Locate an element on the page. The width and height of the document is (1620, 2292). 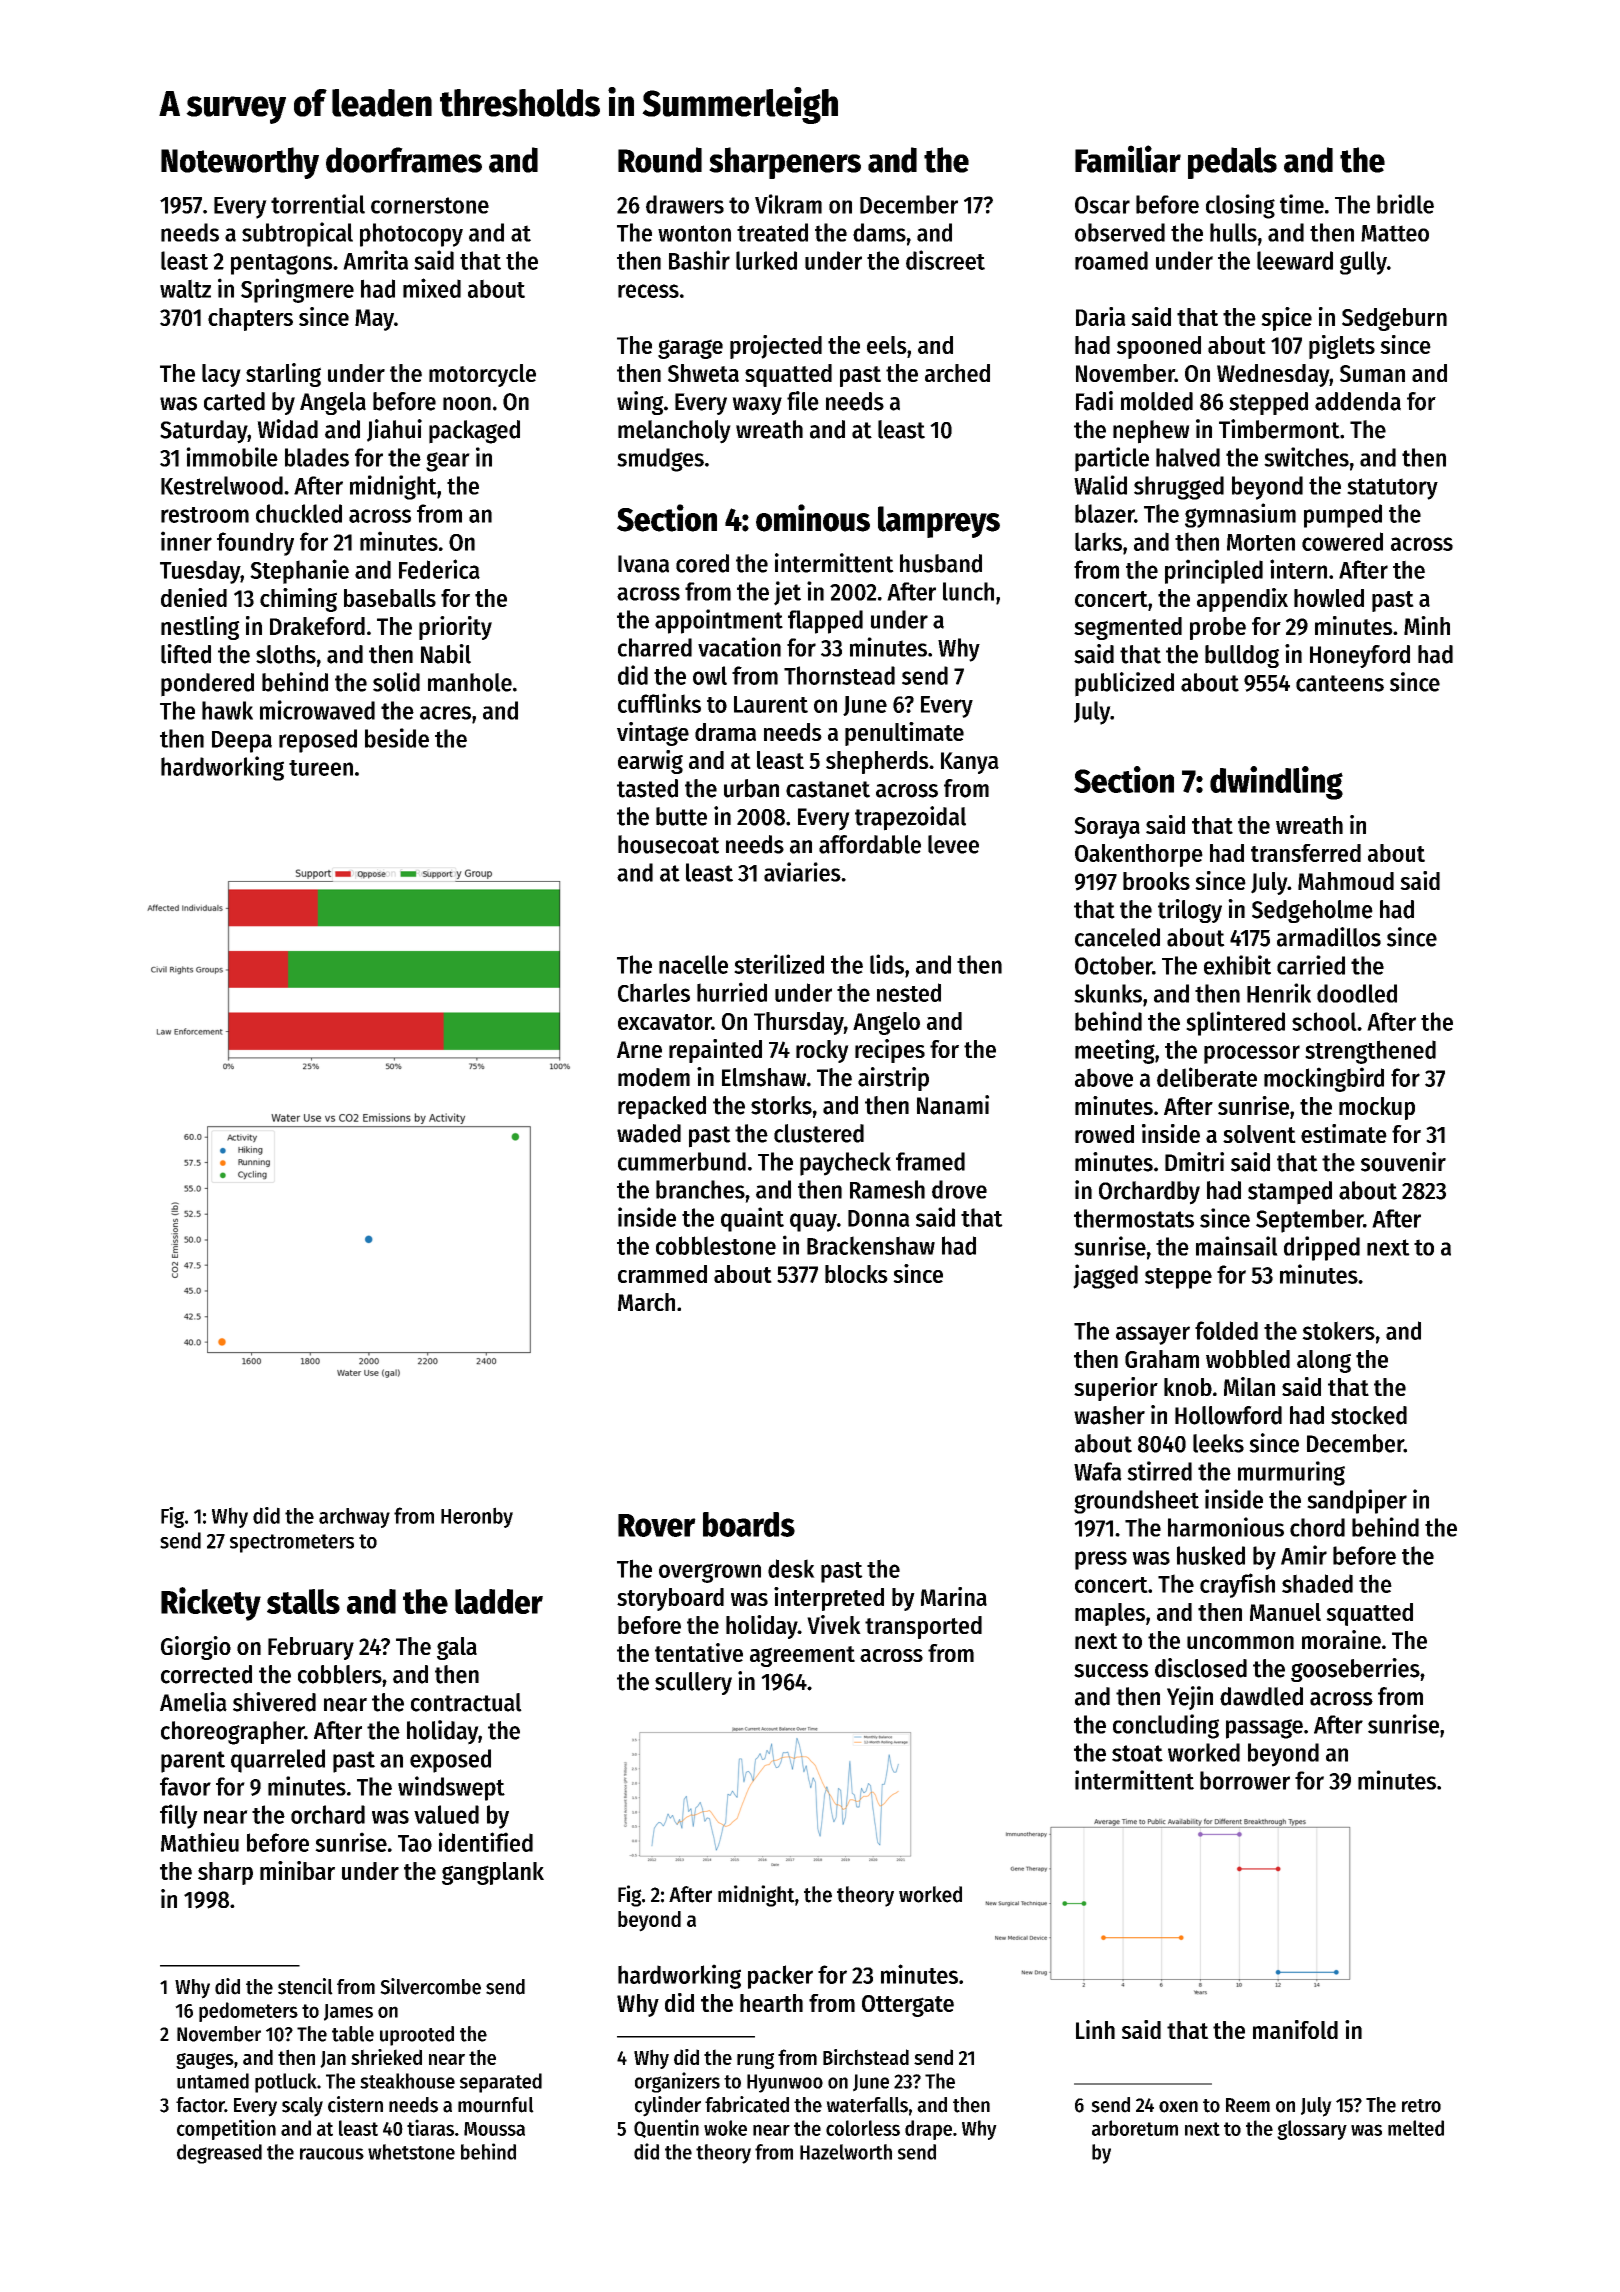
aviaries is located at coordinates (802, 872).
